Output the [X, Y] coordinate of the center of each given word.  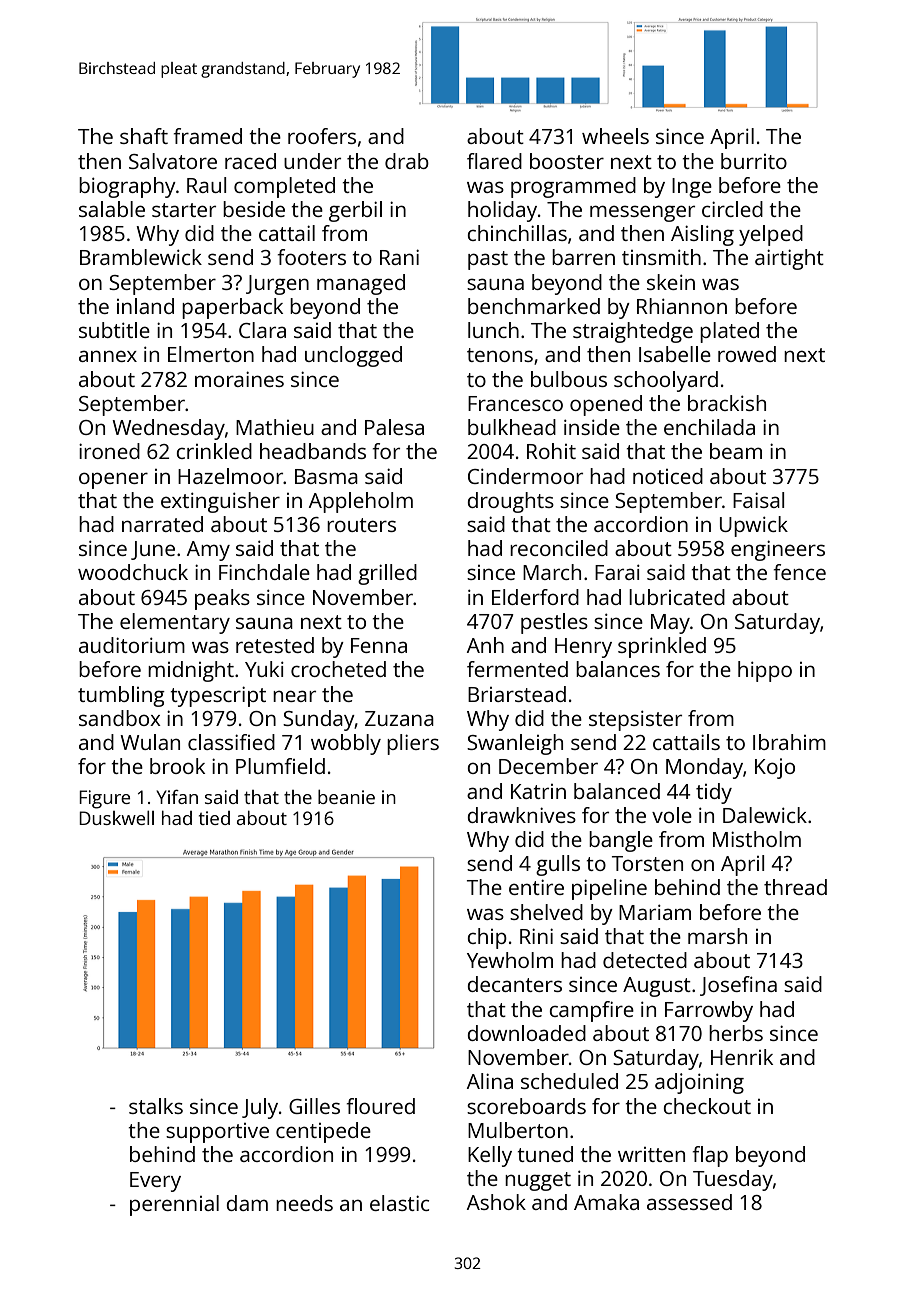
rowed [747, 354]
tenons [500, 355]
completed [284, 187]
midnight [191, 671]
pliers [413, 744]
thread [795, 887]
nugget [538, 1181]
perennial [174, 1205]
